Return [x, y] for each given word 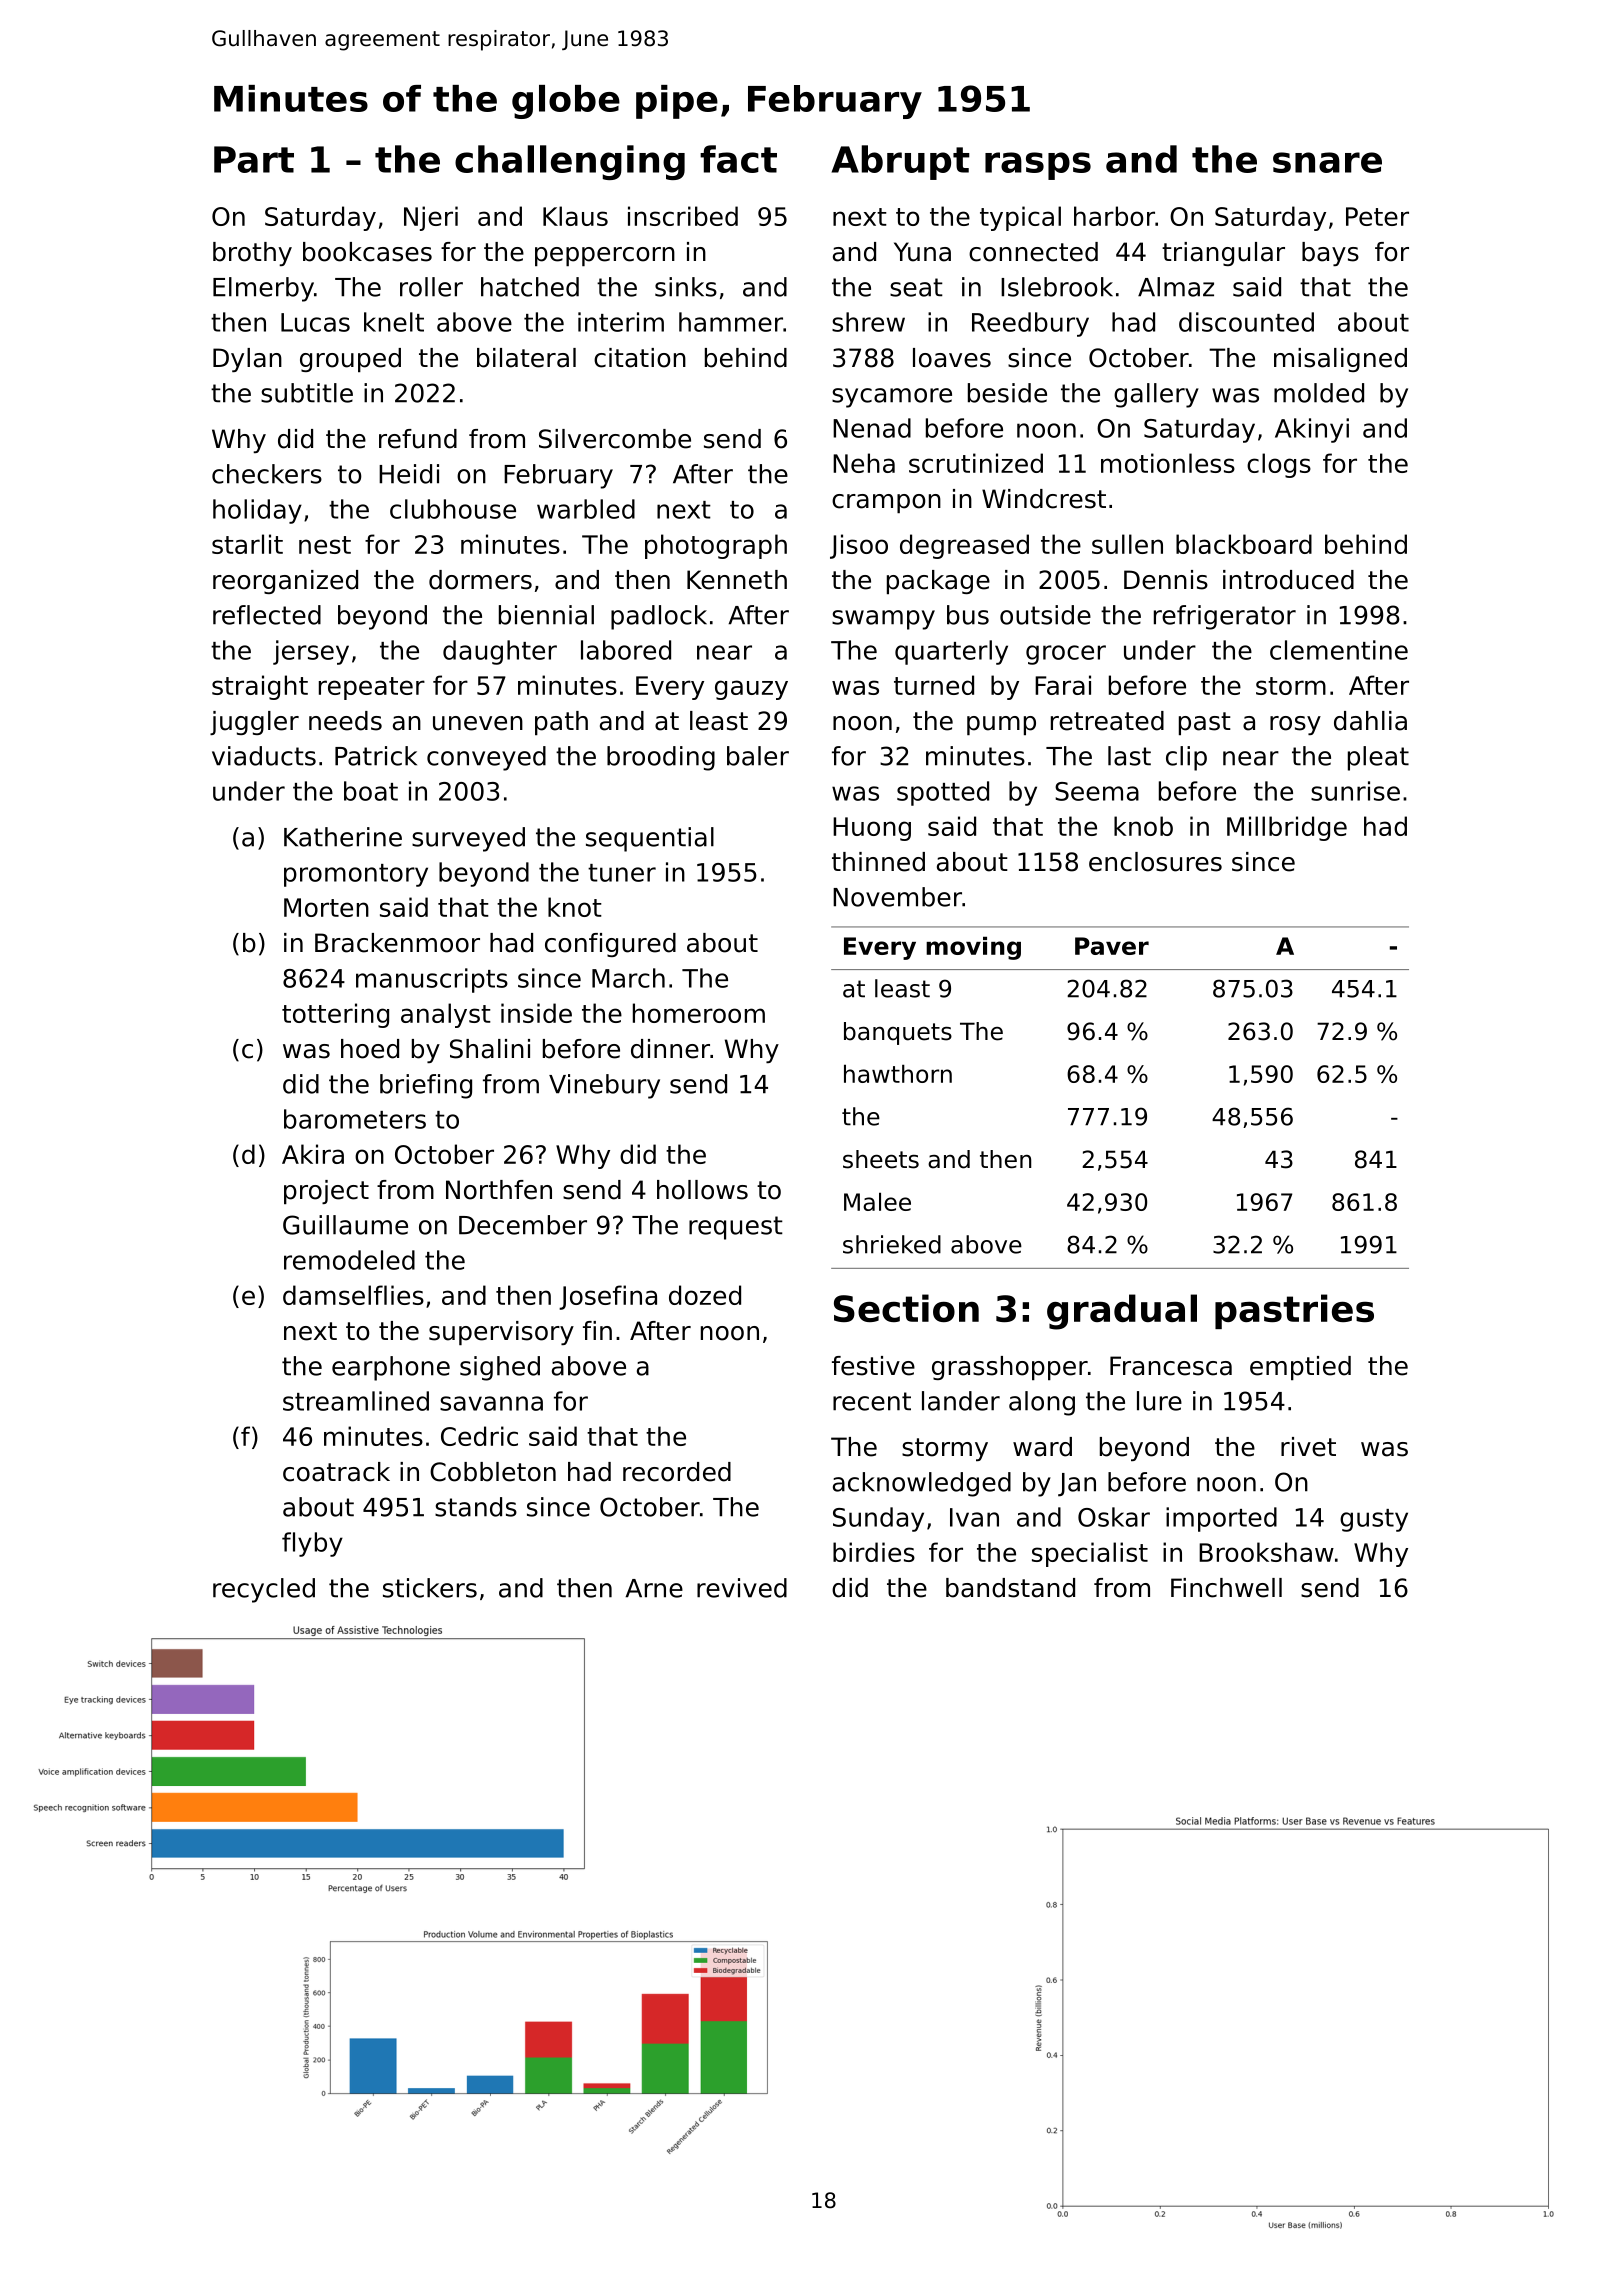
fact [738, 159]
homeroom [699, 1013]
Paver [1112, 946]
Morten [326, 907]
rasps [1038, 166]
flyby [312, 1544]
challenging [570, 162]
